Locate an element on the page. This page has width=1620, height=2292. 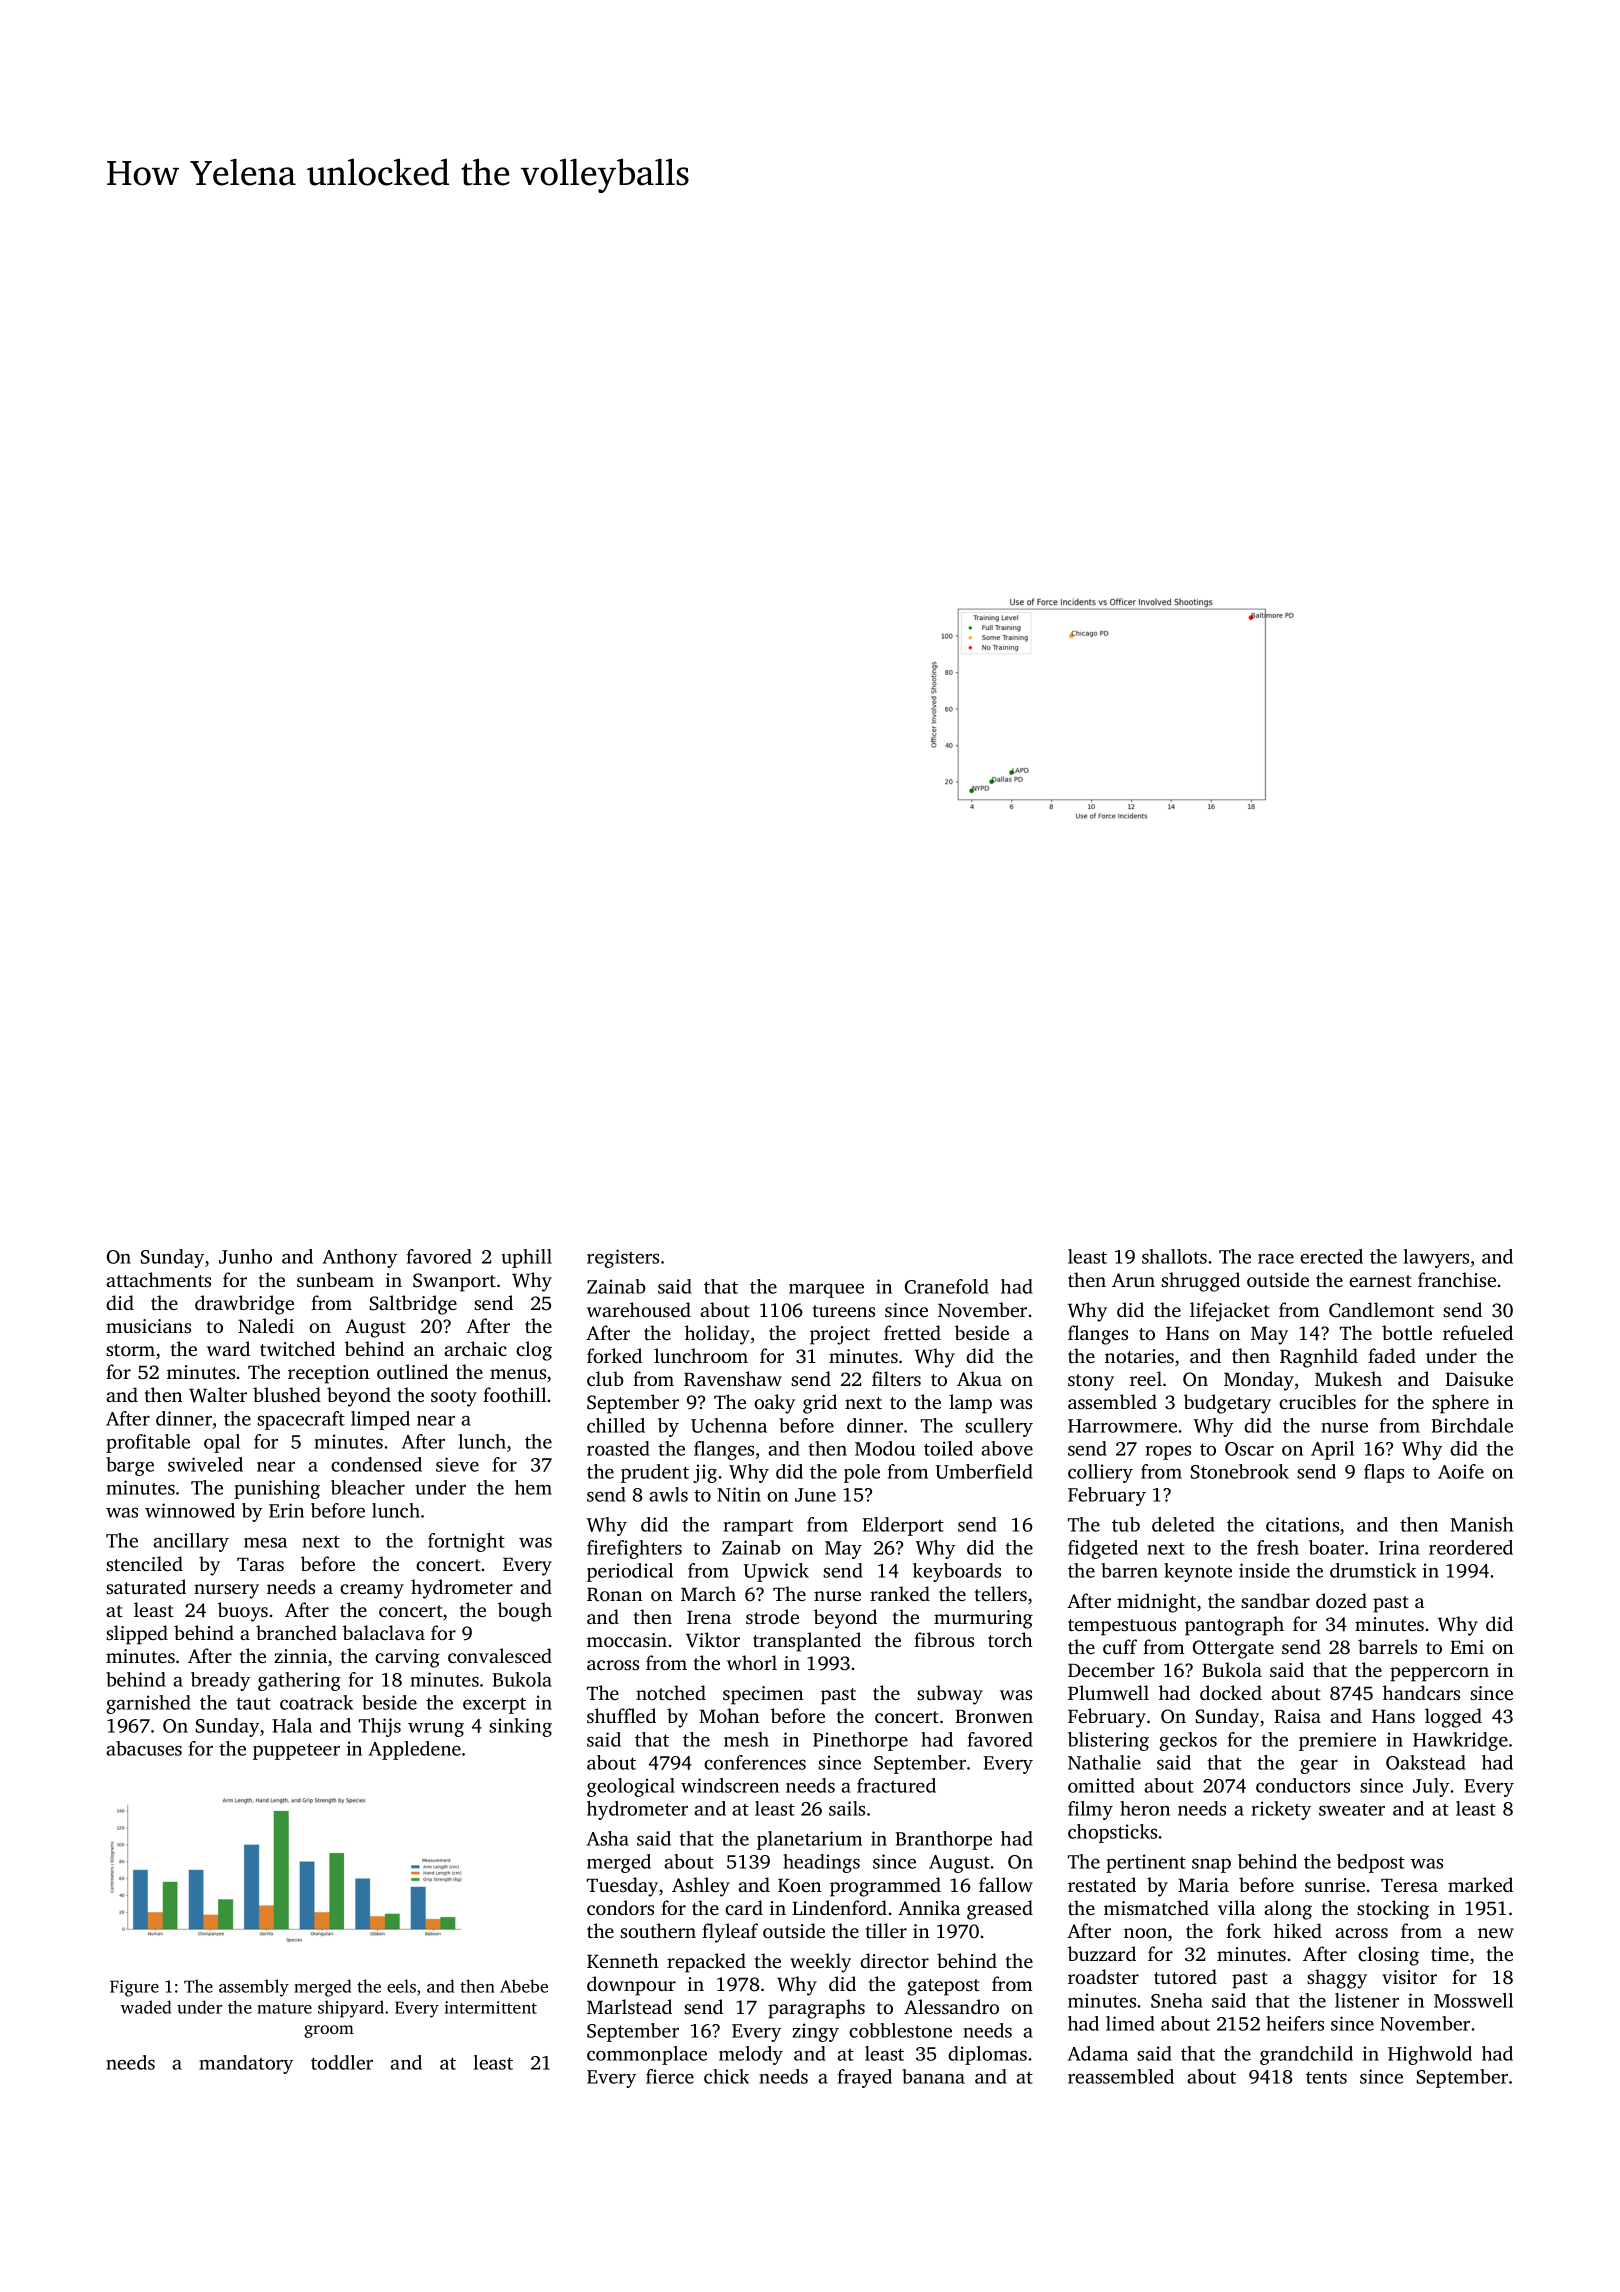
Swanport is located at coordinates (454, 1282).
